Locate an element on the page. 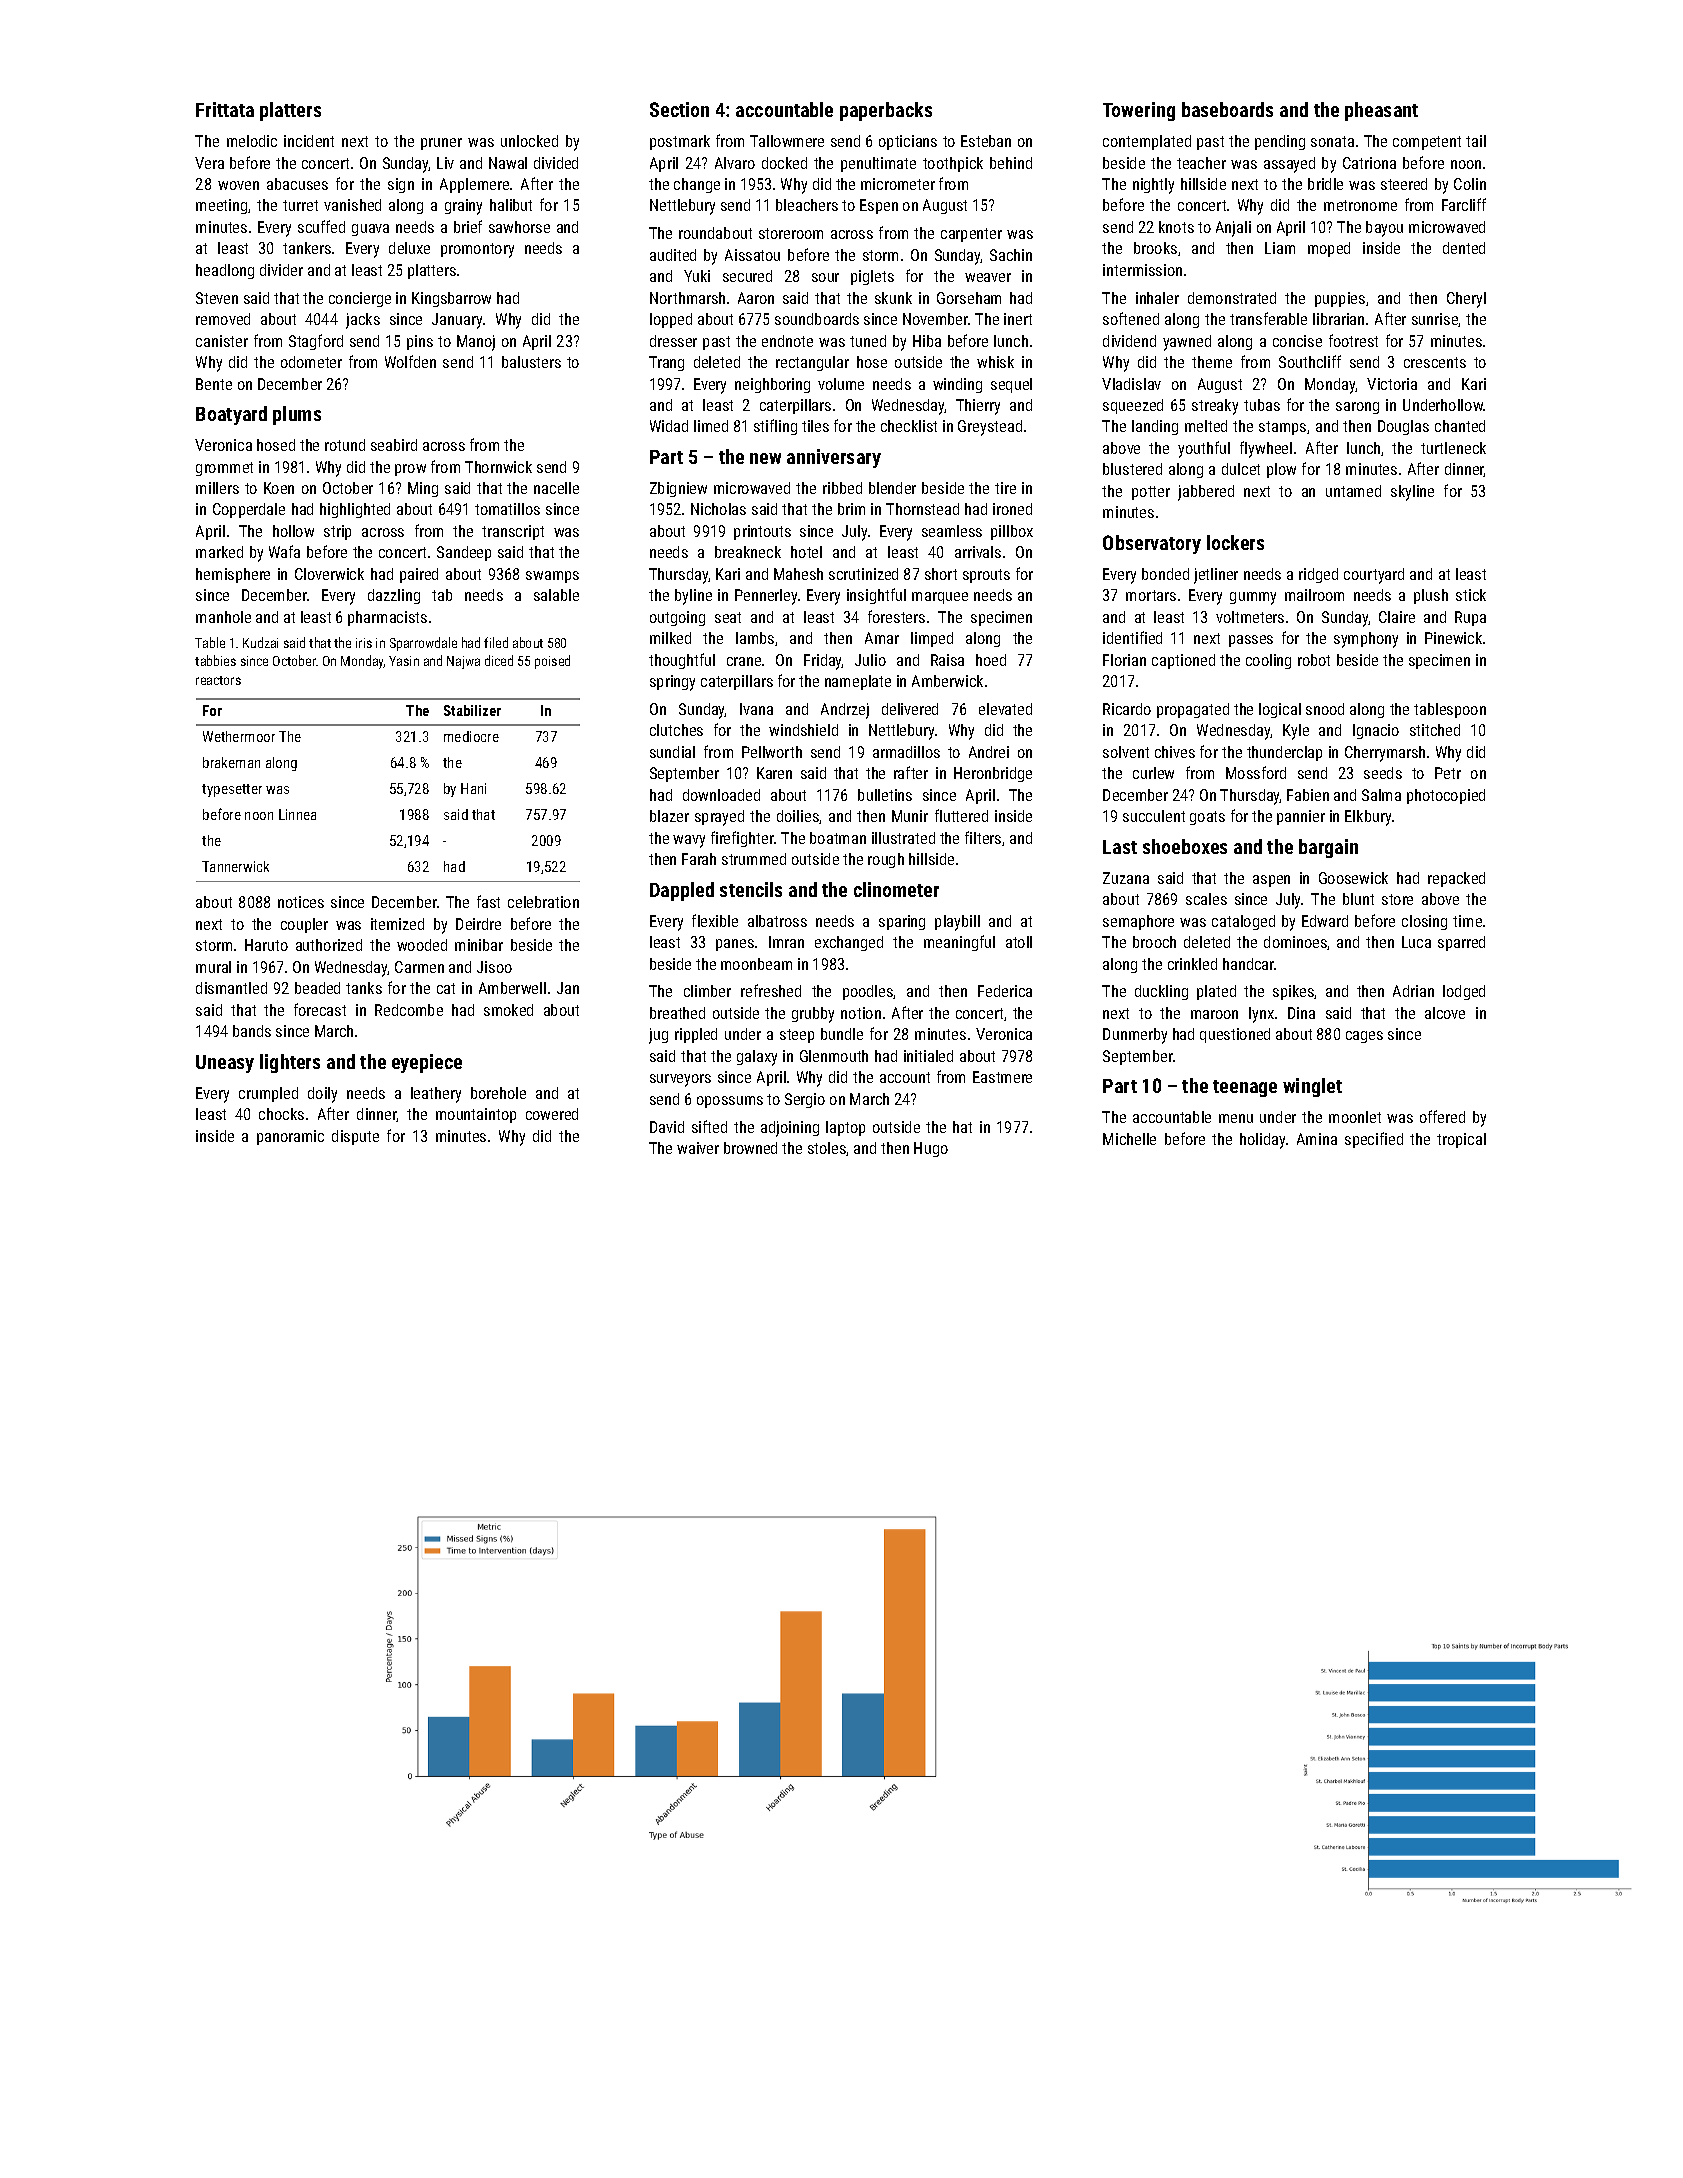 The image size is (1683, 2178). Wolfden is located at coordinates (410, 361).
